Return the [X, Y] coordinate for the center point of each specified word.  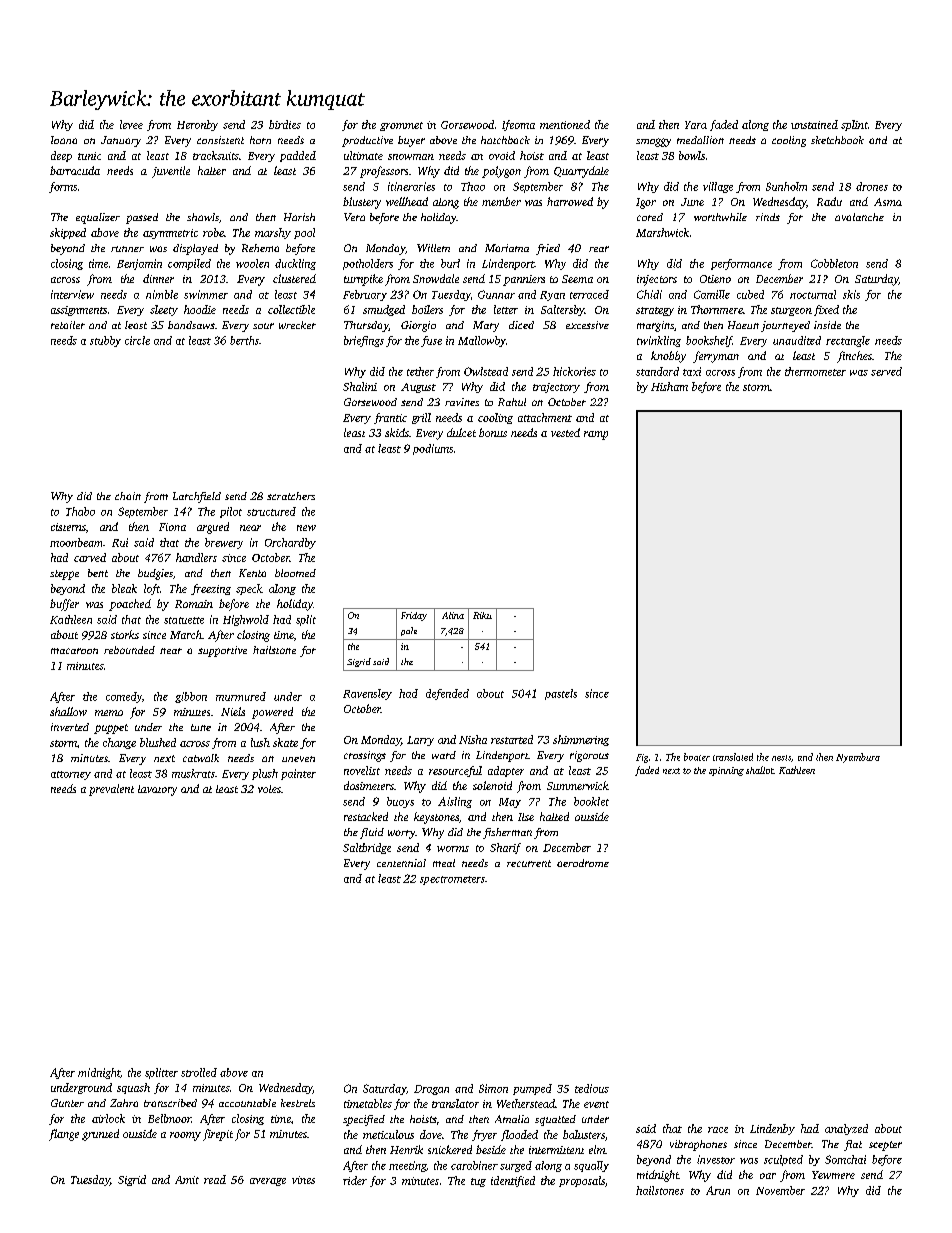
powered [272, 713]
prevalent [111, 790]
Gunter [67, 1103]
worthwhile [720, 217]
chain [128, 496]
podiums [433, 449]
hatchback [505, 140]
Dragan [431, 1090]
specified [364, 1120]
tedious [592, 1088]
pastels [561, 694]
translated [733, 757]
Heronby [197, 125]
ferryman [716, 357]
